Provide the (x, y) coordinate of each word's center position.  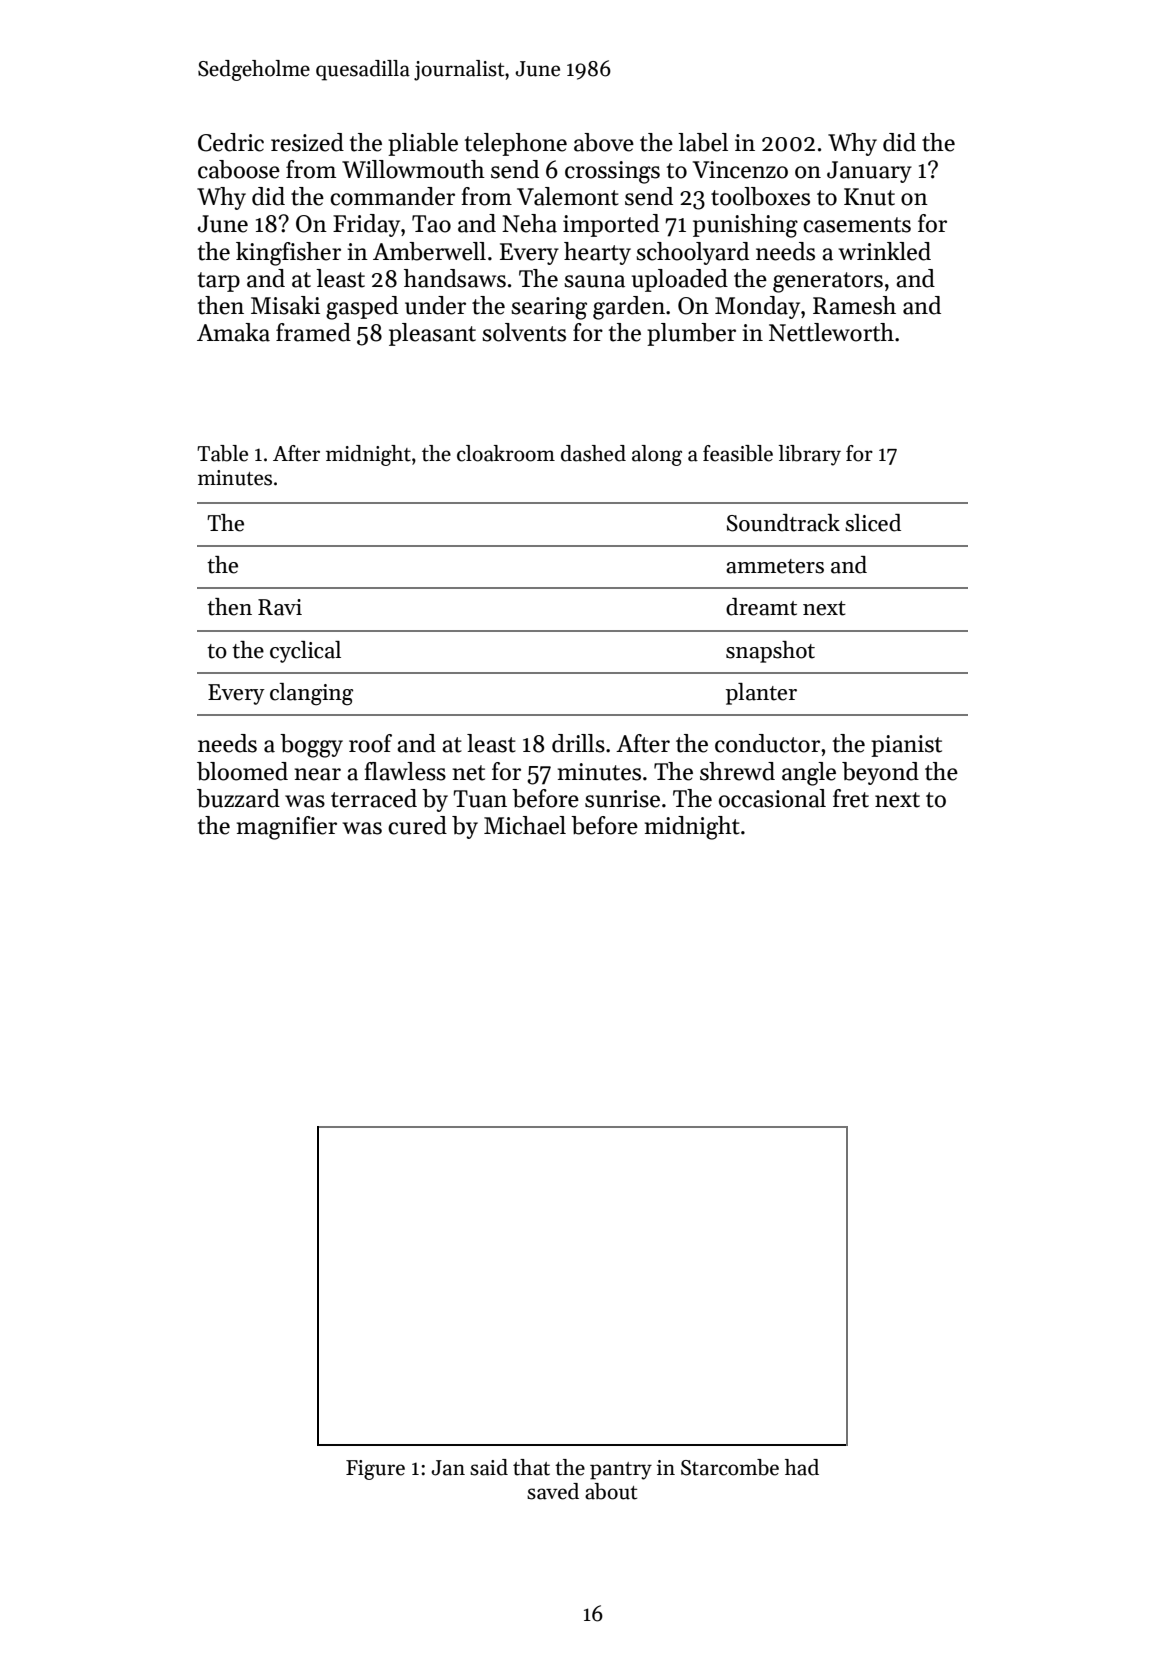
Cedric (231, 142)
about (611, 1491)
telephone (516, 144)
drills (578, 743)
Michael (525, 825)
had (802, 1467)
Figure (375, 1470)
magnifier (287, 828)
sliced (873, 523)
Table (222, 453)
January (869, 172)
